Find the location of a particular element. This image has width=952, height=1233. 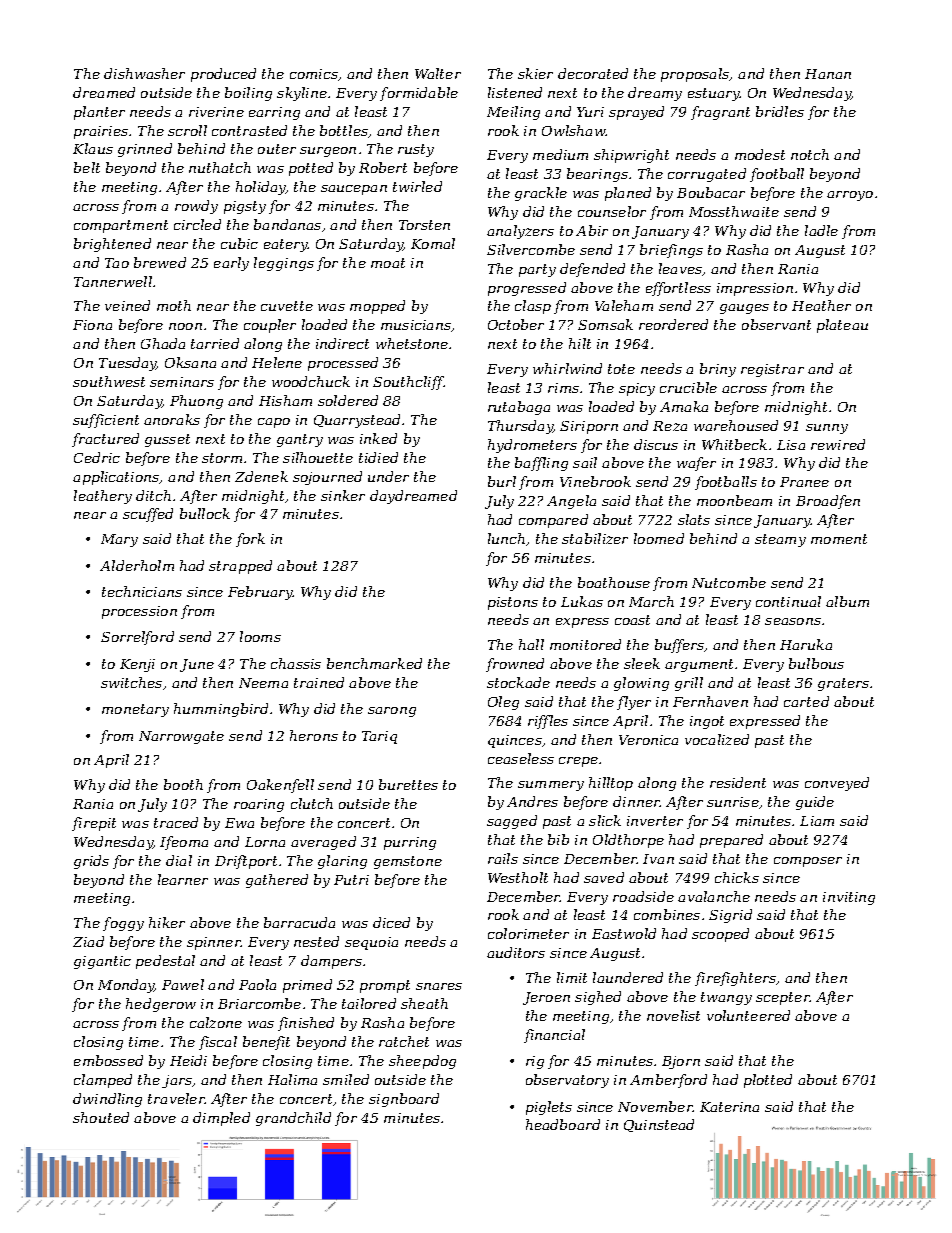

registrar is located at coordinates (772, 370).
